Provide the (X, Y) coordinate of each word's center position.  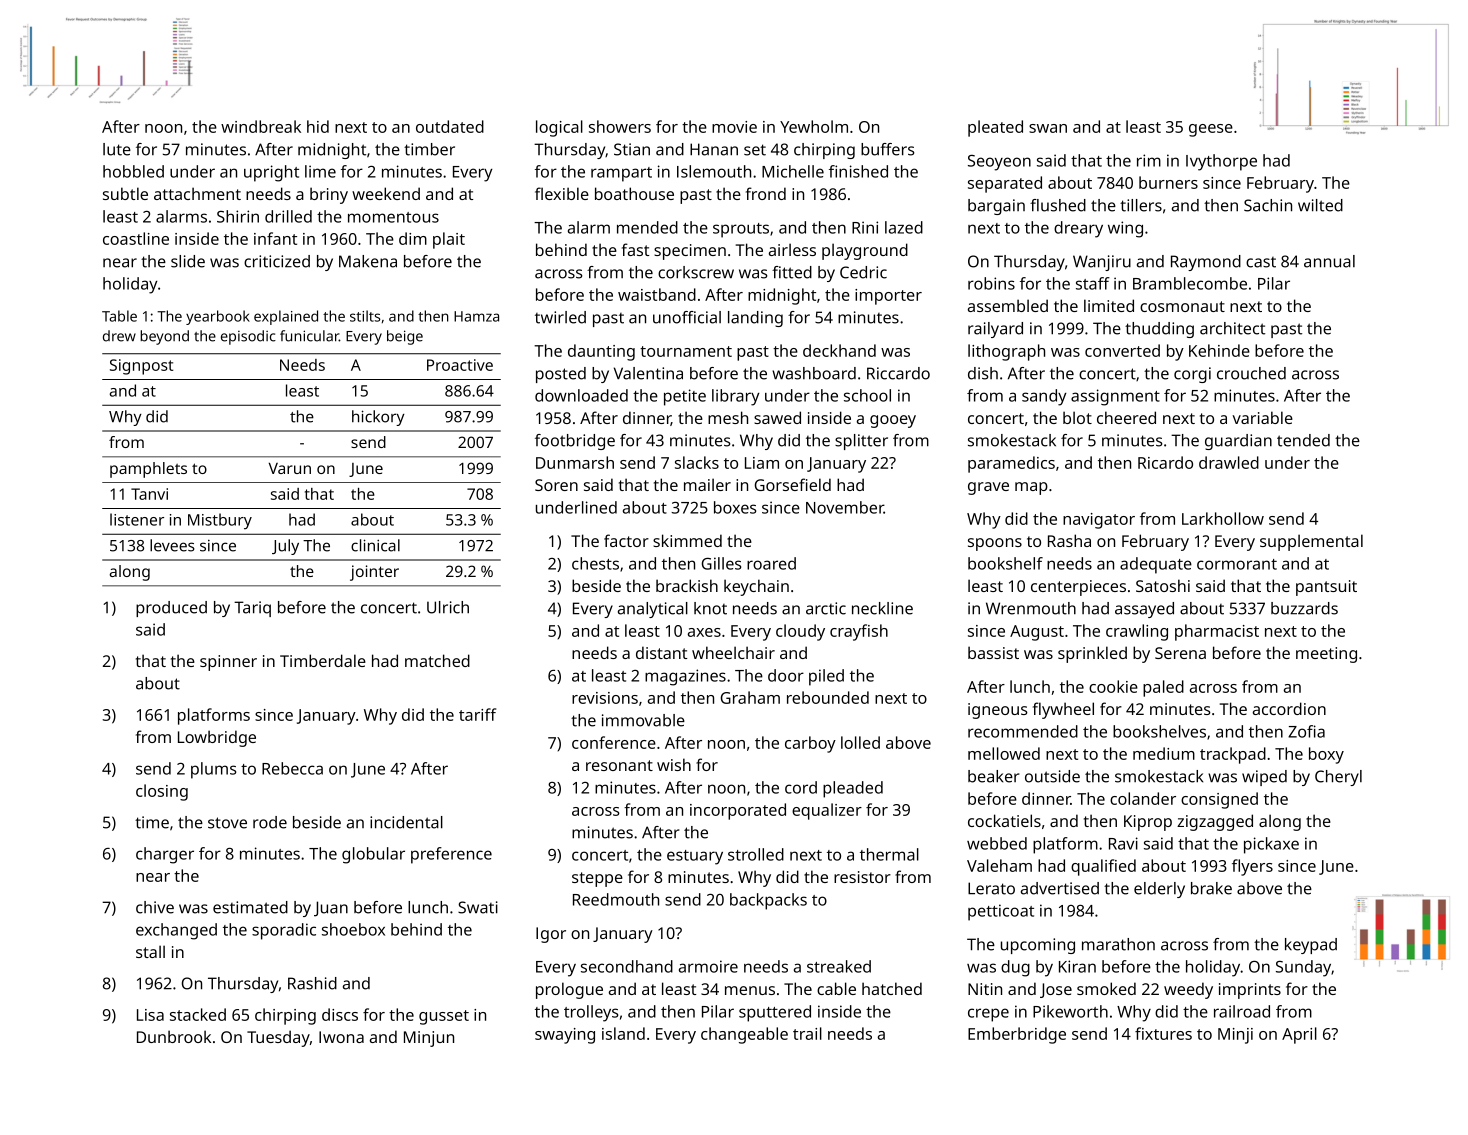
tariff (477, 714)
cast (1261, 262)
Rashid (312, 983)
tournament (686, 351)
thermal (889, 854)
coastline (136, 238)
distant (661, 652)
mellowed (1004, 753)
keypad (1311, 946)
